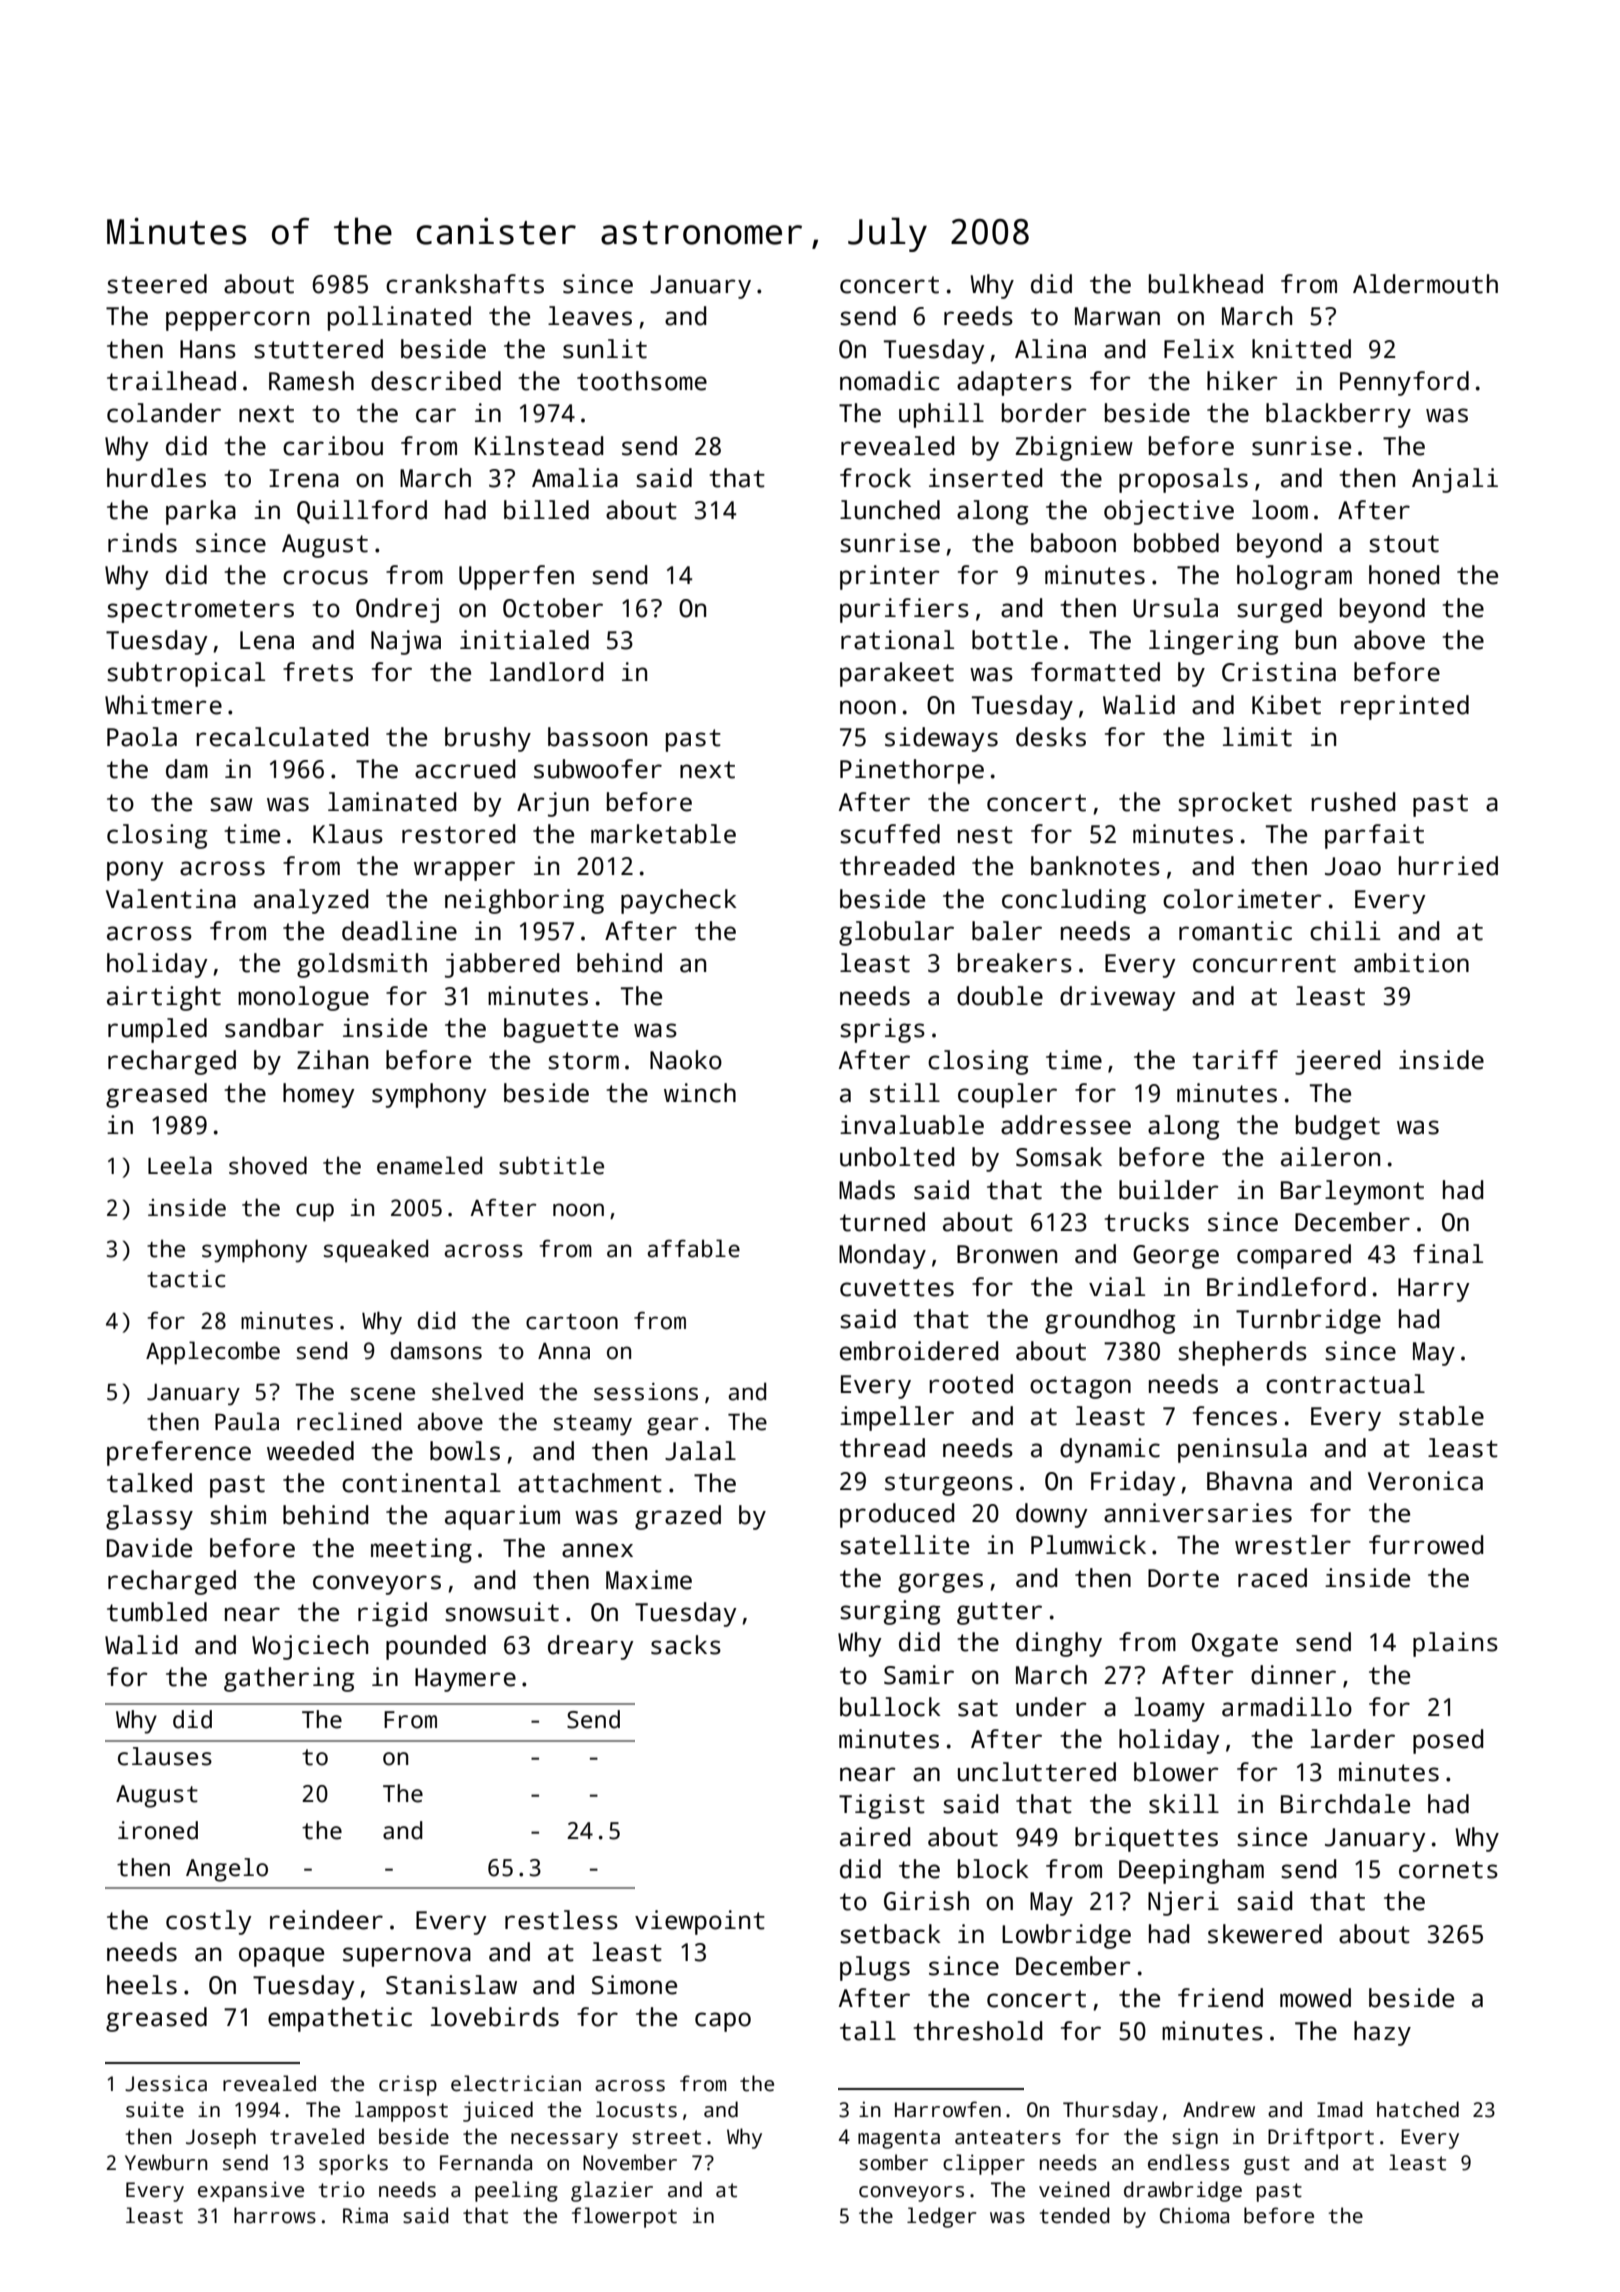 The height and width of the image is (2292, 1620). What do you see at coordinates (978, 316) in the image?
I see `reeds` at bounding box center [978, 316].
